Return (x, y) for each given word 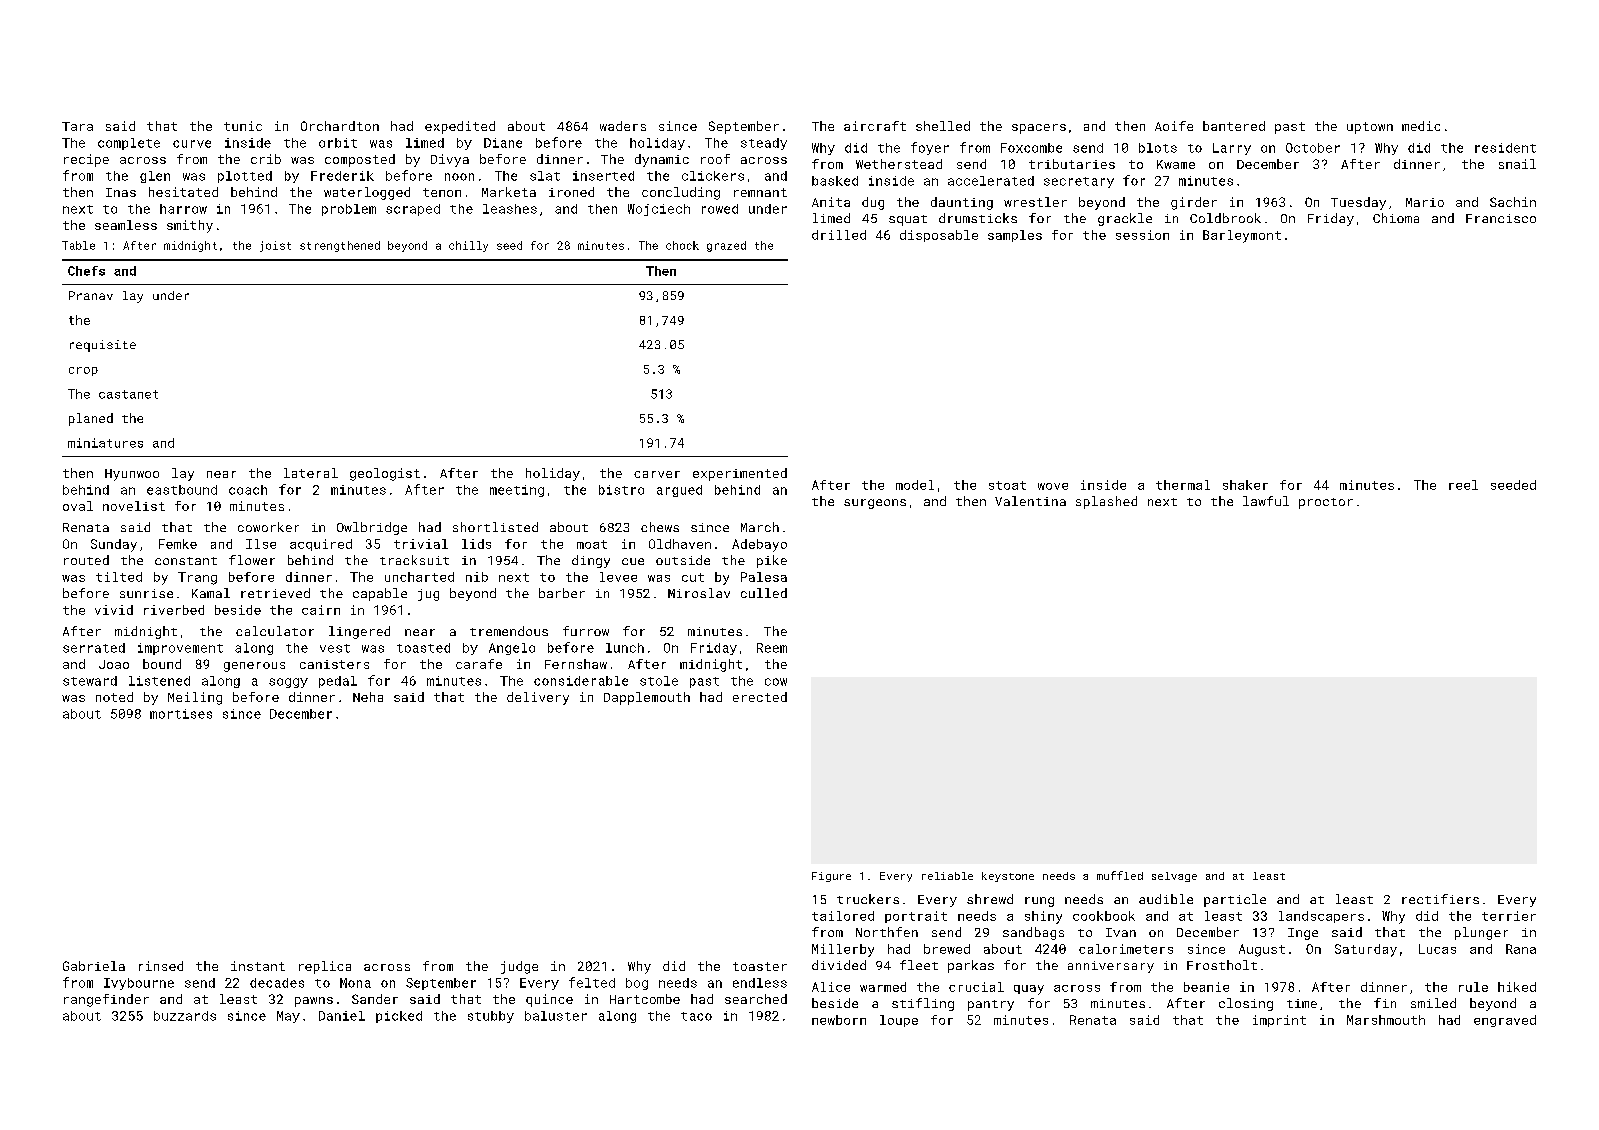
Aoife (1174, 126)
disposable (939, 236)
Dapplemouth (647, 698)
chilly (468, 246)
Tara (77, 126)
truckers (868, 899)
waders (623, 126)
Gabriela (94, 966)
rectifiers (1440, 899)
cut (693, 577)
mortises (181, 714)
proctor (1326, 503)
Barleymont (1242, 236)
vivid (114, 610)
